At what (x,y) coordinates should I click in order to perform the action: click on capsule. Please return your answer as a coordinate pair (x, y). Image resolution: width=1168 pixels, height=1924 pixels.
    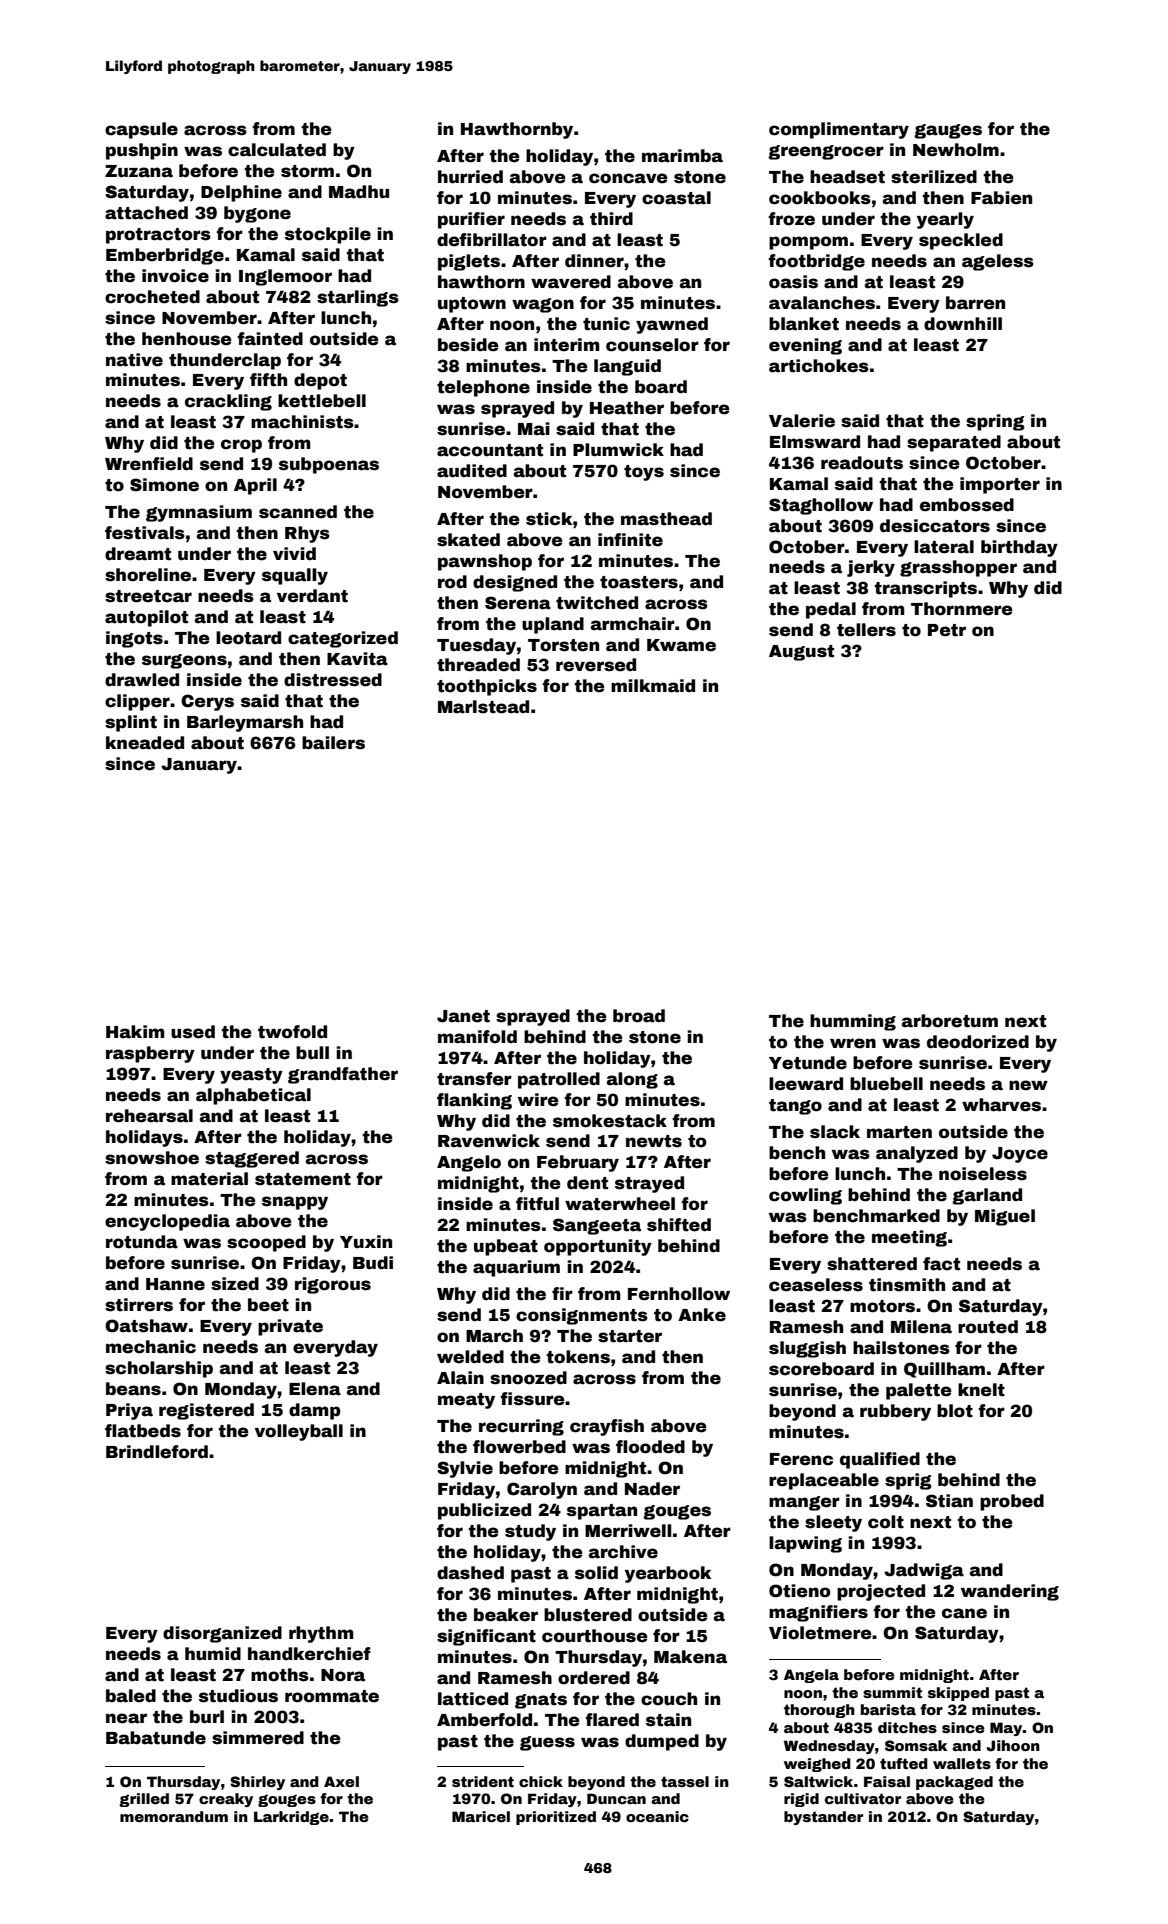
    Looking at the image, I should click on (141, 130).
